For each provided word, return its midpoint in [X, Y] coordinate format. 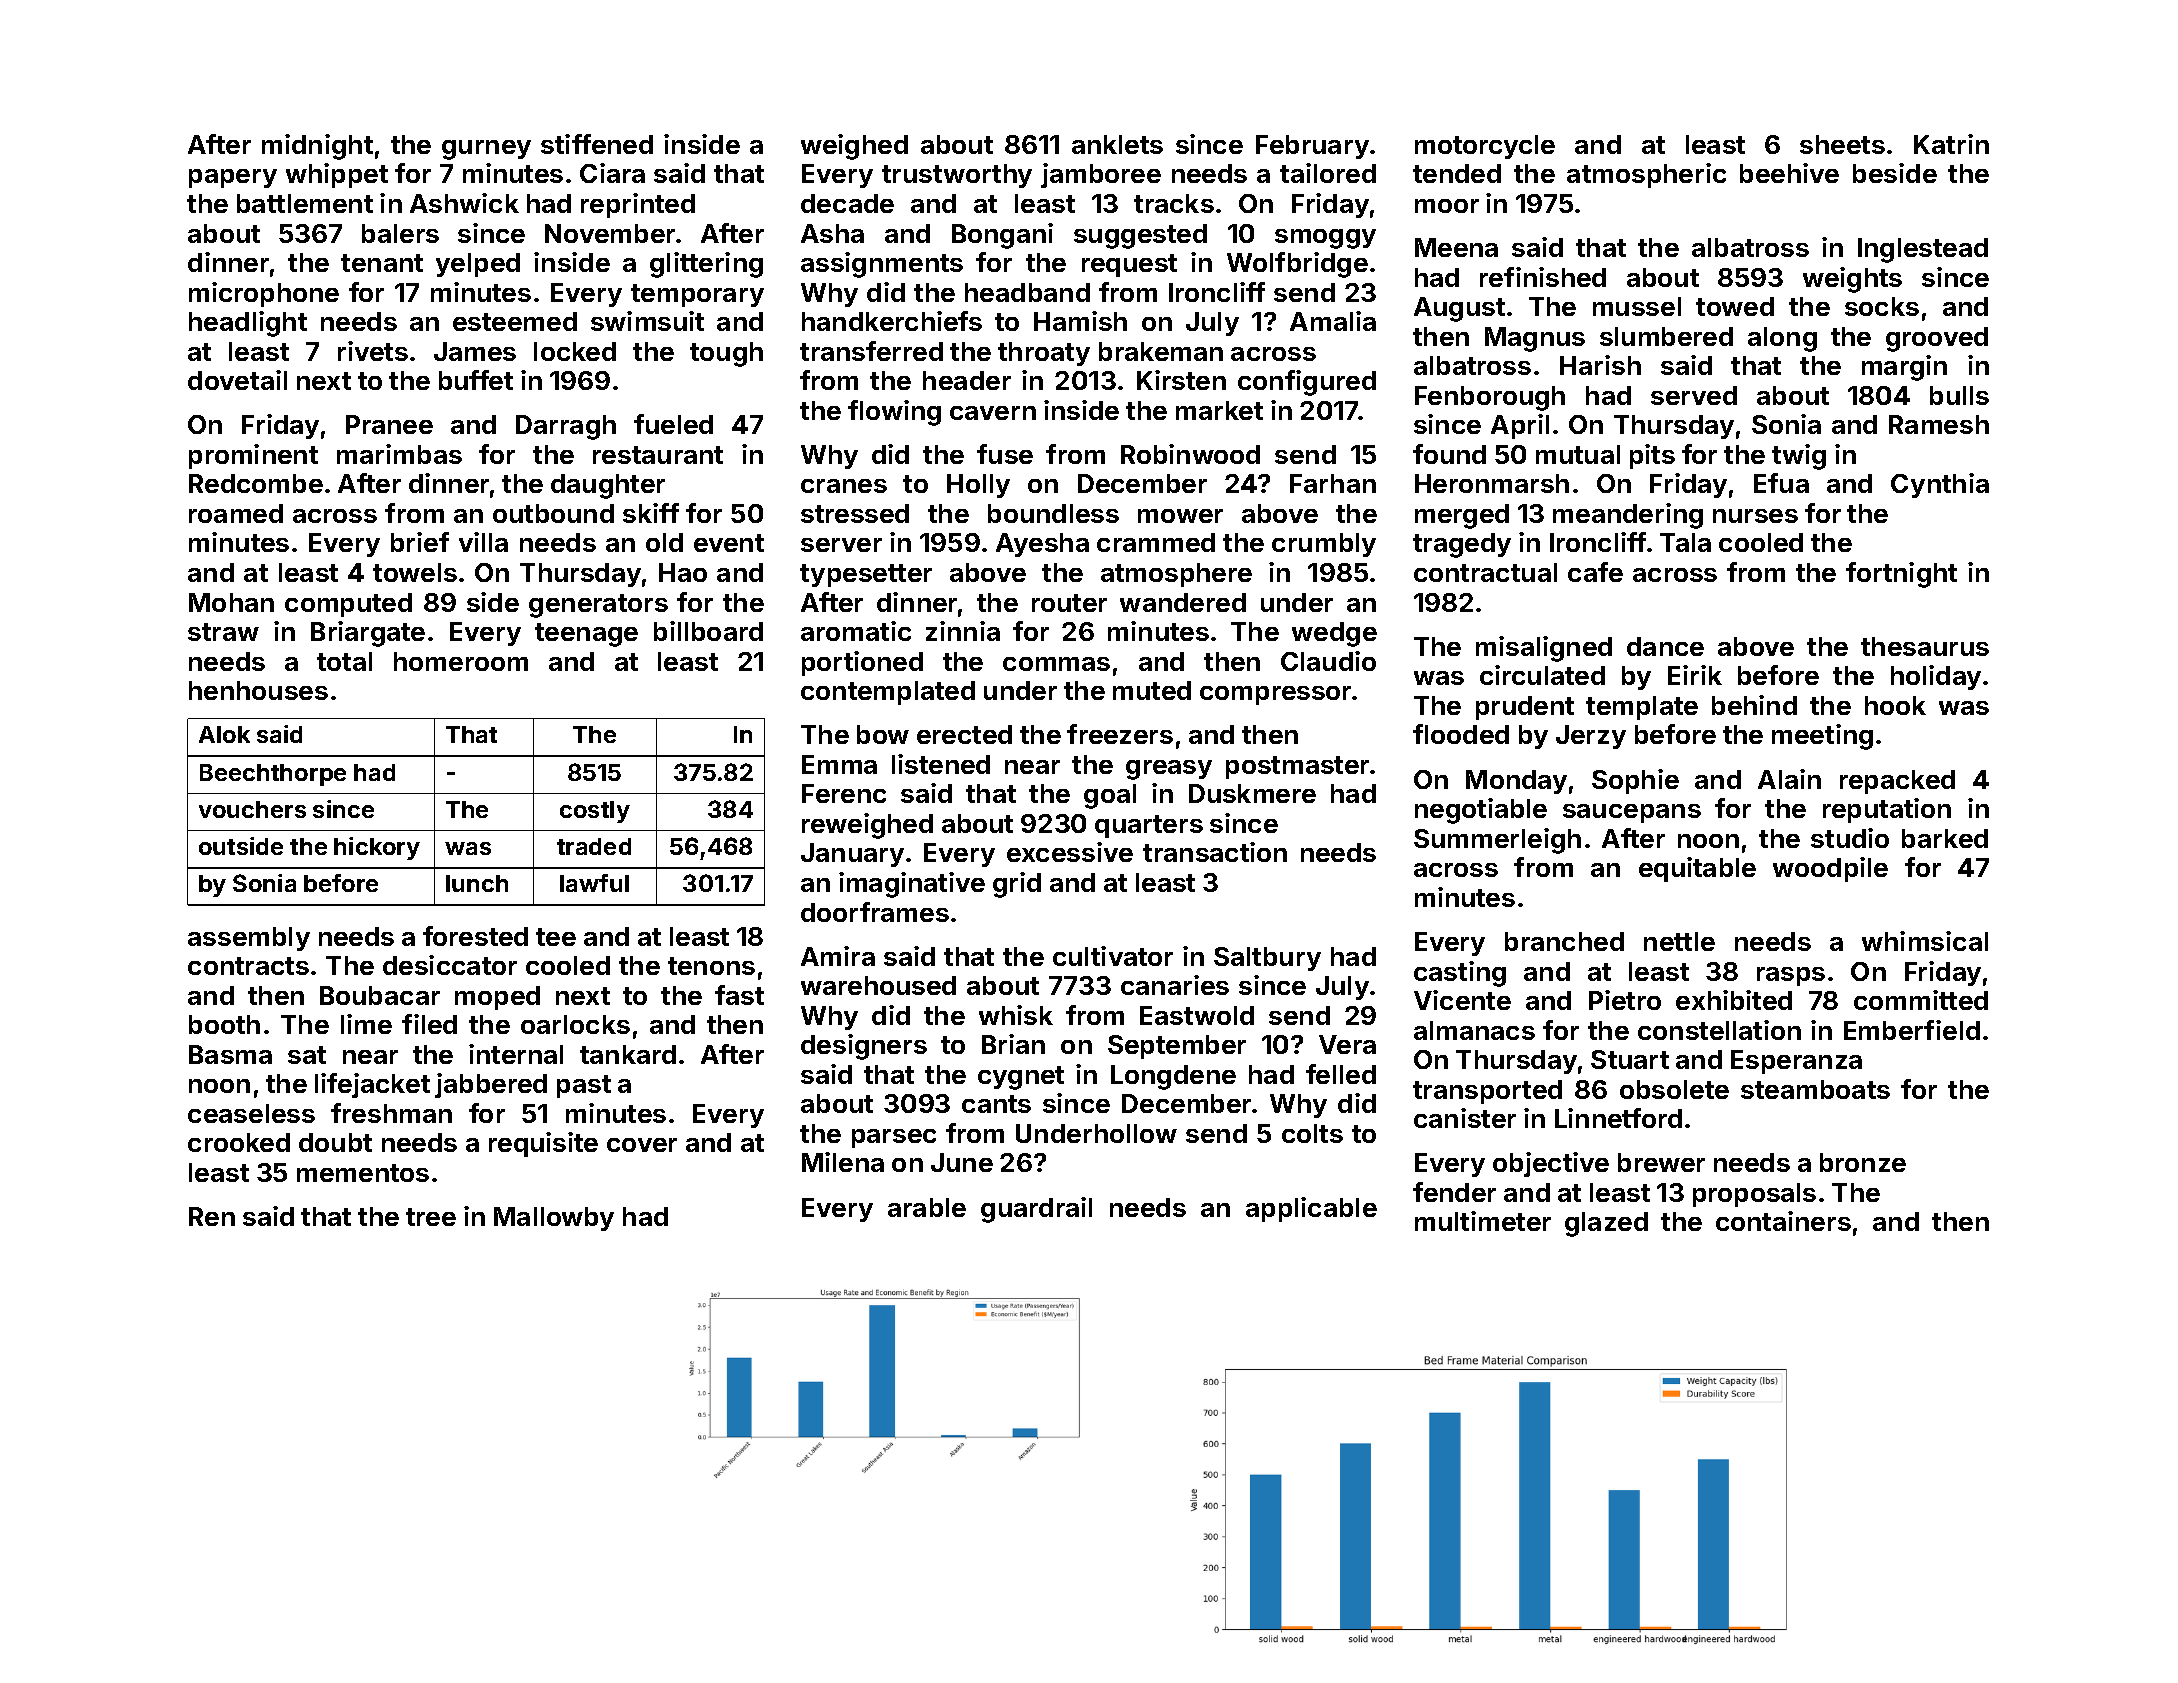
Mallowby [554, 1219]
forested [475, 936]
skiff [651, 513]
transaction [1215, 852]
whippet [337, 175]
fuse [1005, 454]
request [1129, 265]
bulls [1959, 395]
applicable [1311, 1209]
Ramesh [1939, 424]
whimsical [1925, 941]
